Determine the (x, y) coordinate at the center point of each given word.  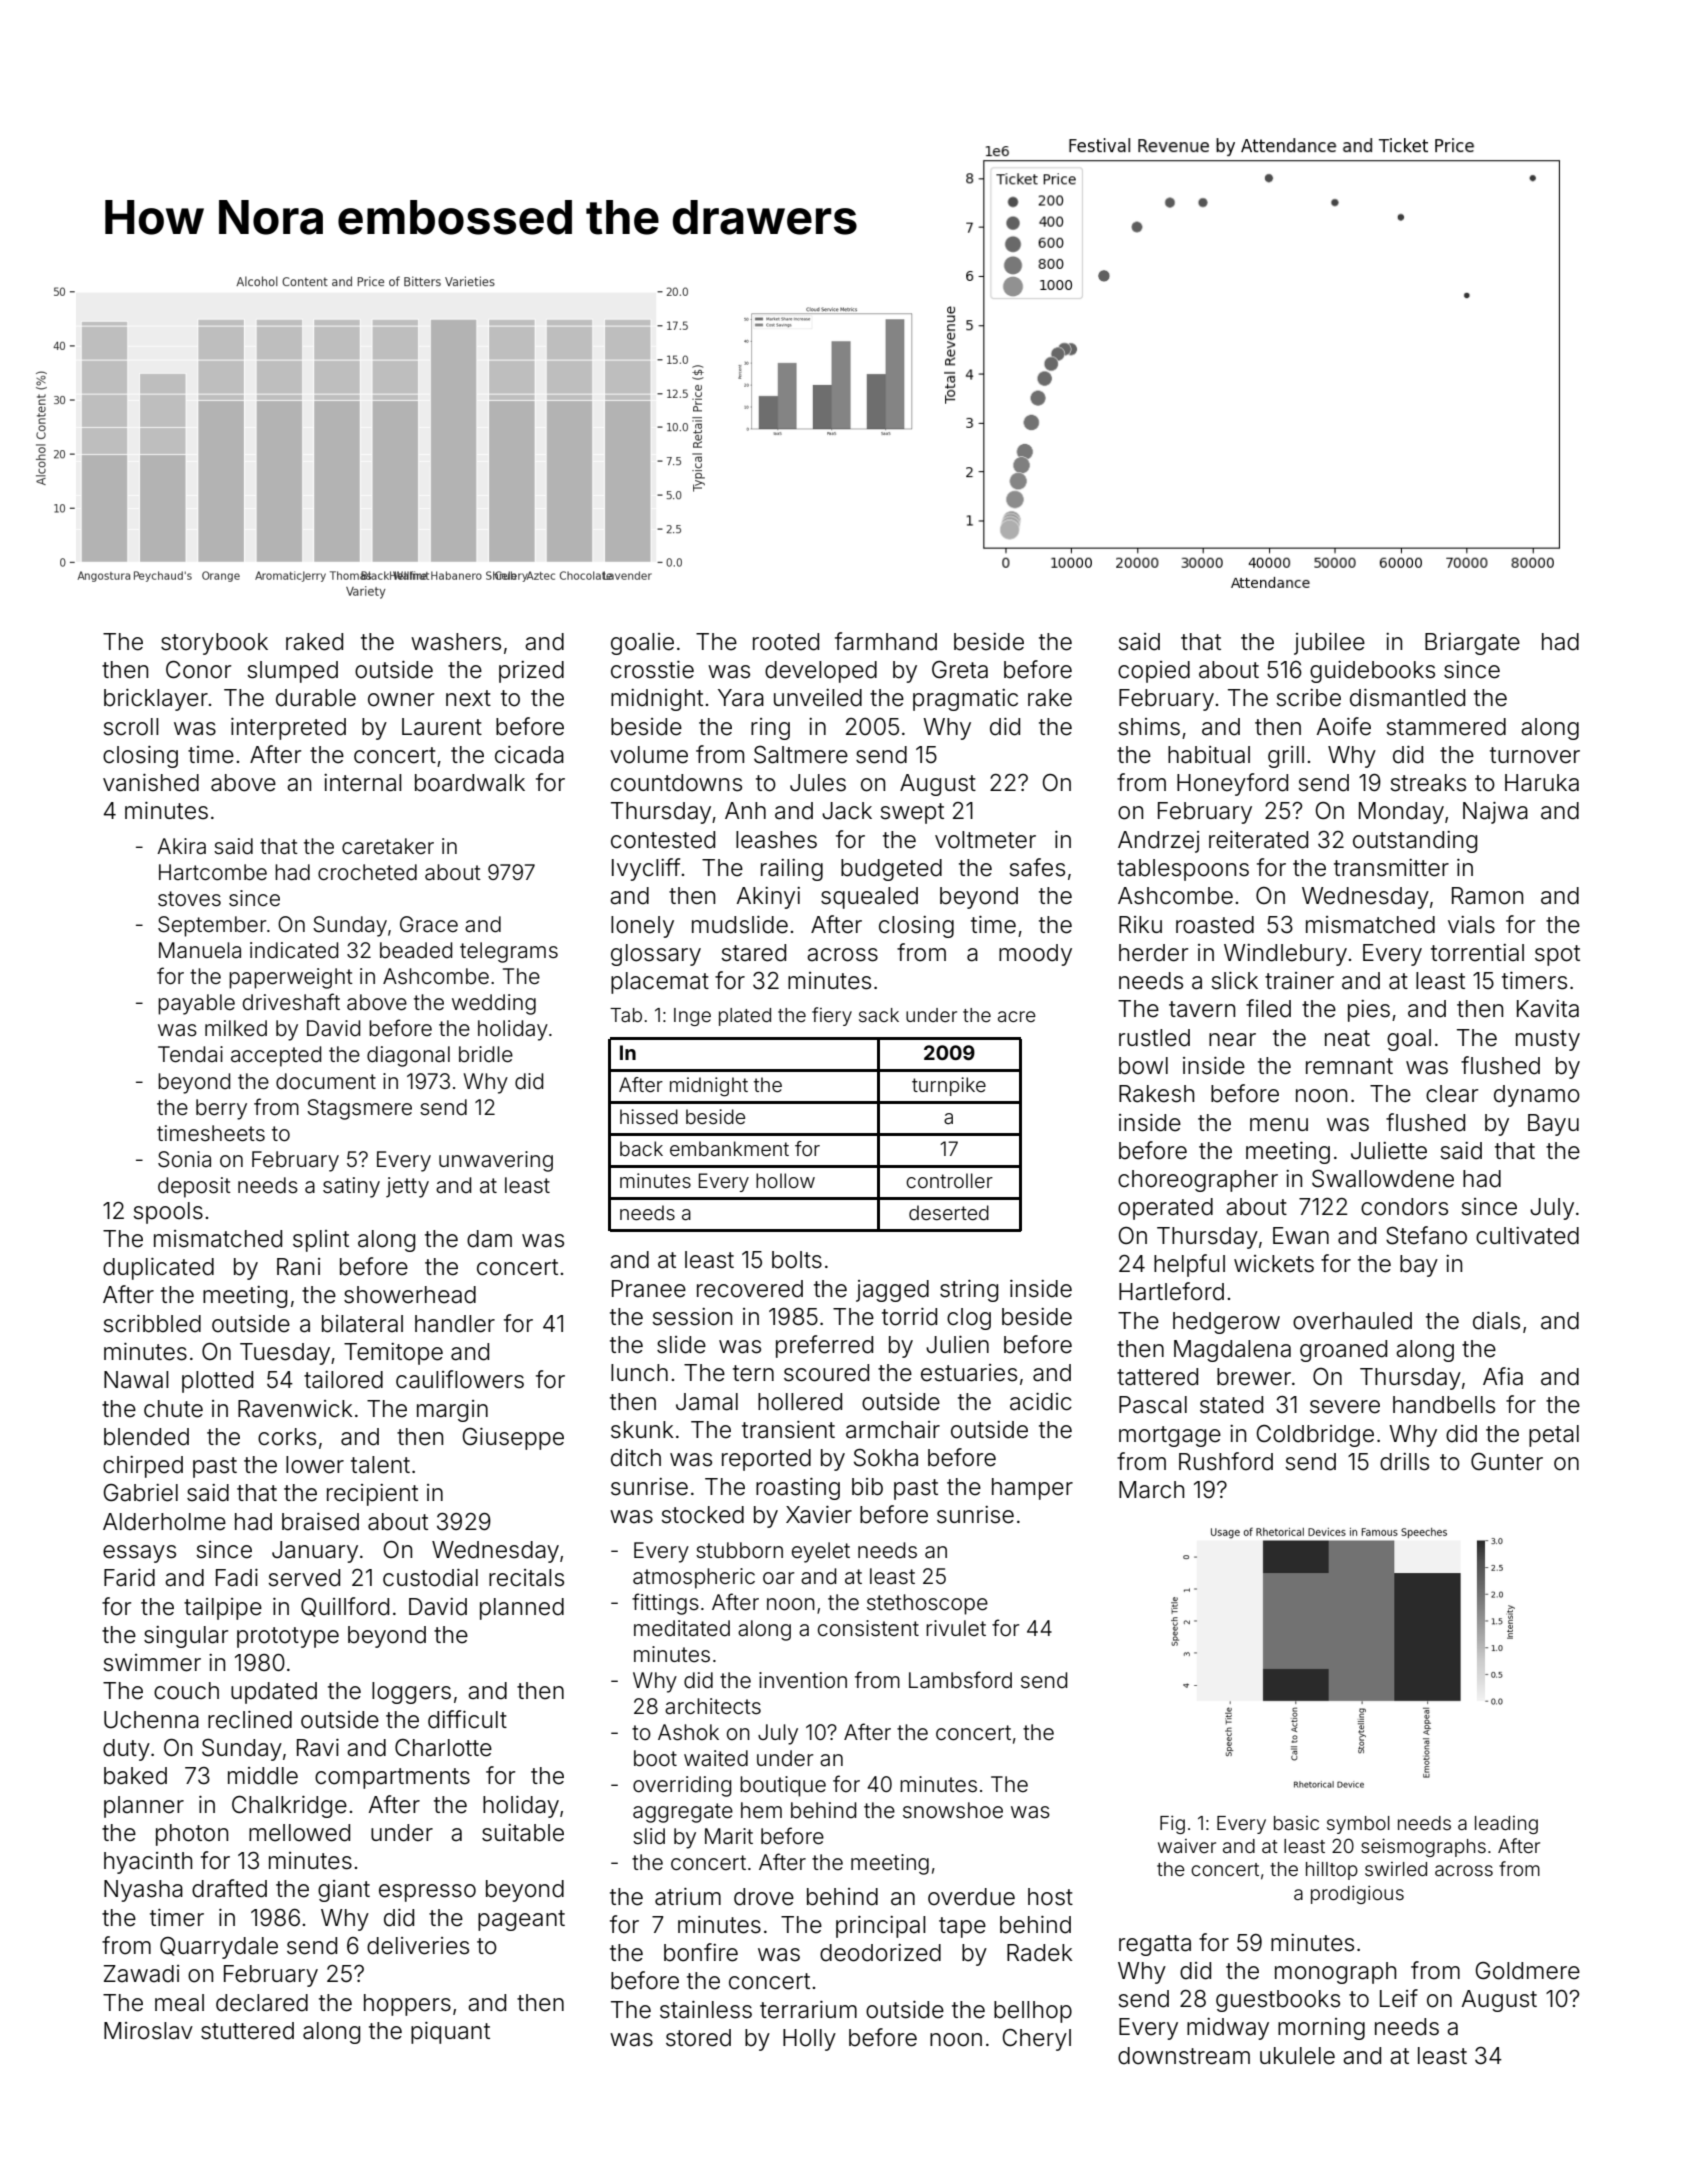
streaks (1428, 783)
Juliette (1389, 1151)
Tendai (190, 1054)
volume (649, 755)
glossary (656, 955)
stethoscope (927, 1604)
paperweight (291, 978)
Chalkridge (289, 1807)
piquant (450, 2033)
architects (713, 1706)
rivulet (956, 1628)
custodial (430, 1578)
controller (949, 1180)
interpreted (288, 729)
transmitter (1391, 868)
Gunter (1507, 1462)
